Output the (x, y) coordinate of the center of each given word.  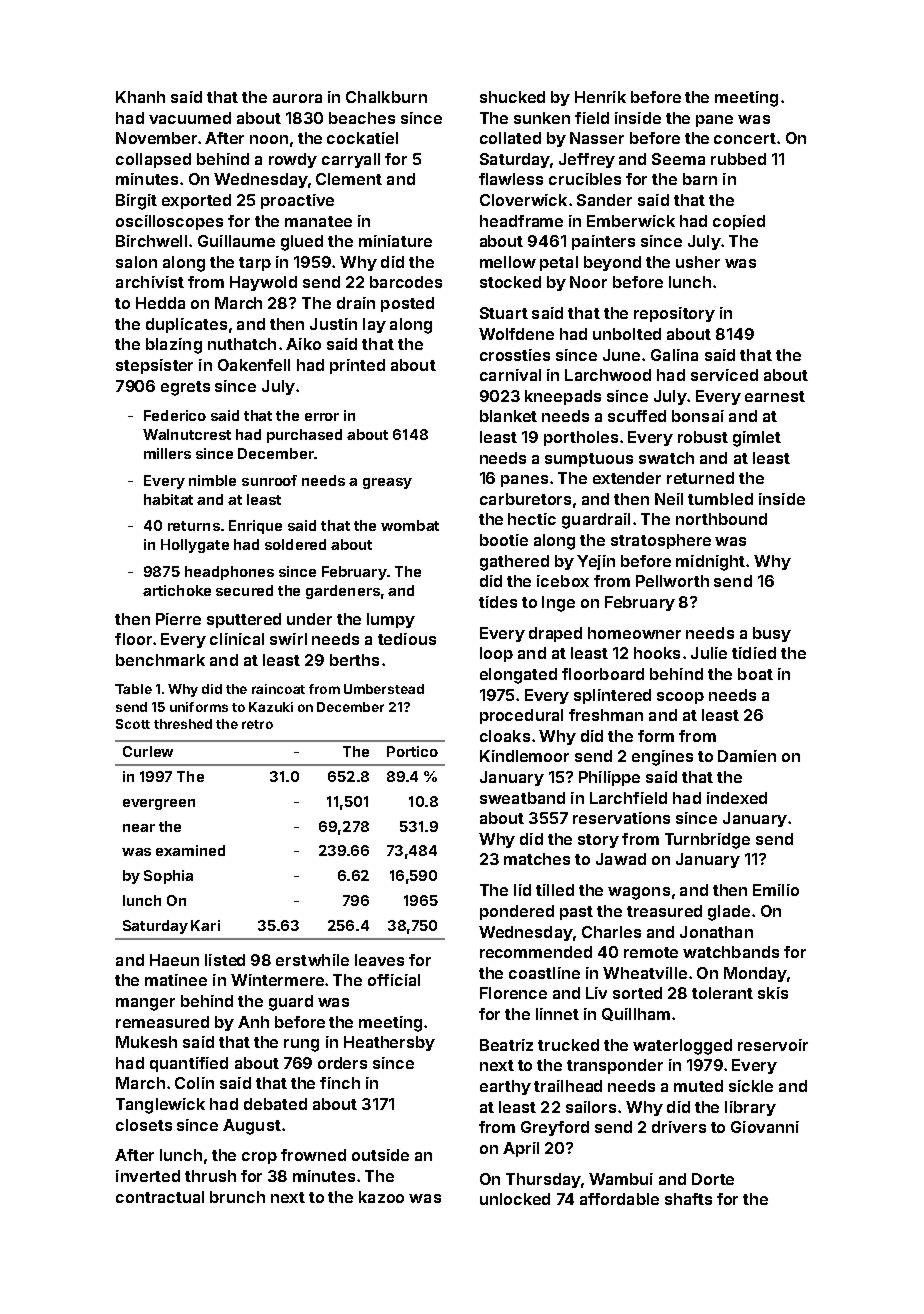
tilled (555, 890)
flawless (511, 179)
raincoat (278, 689)
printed (357, 366)
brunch (237, 1197)
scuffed (637, 416)
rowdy (293, 160)
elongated (518, 676)
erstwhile (312, 960)
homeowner (634, 633)
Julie (709, 653)
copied (739, 222)
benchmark (160, 660)
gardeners (343, 592)
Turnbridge (707, 841)
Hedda (160, 303)
